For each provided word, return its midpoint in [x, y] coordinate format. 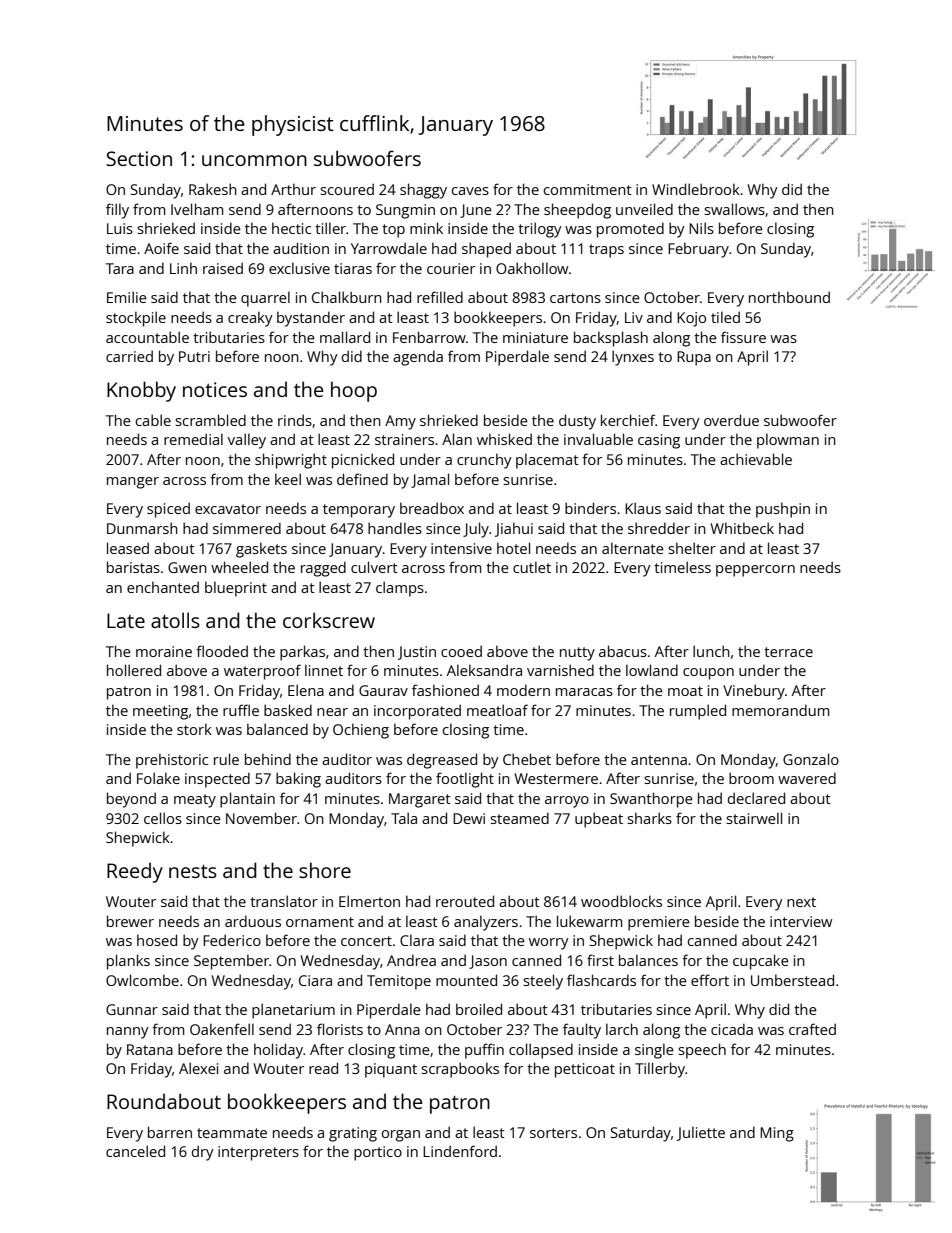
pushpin [783, 510]
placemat [547, 461]
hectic [291, 228]
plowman [788, 441]
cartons [575, 298]
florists [340, 1029]
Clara [417, 940]
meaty [195, 801]
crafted [812, 1029]
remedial [193, 439]
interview [801, 921]
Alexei [198, 1068]
